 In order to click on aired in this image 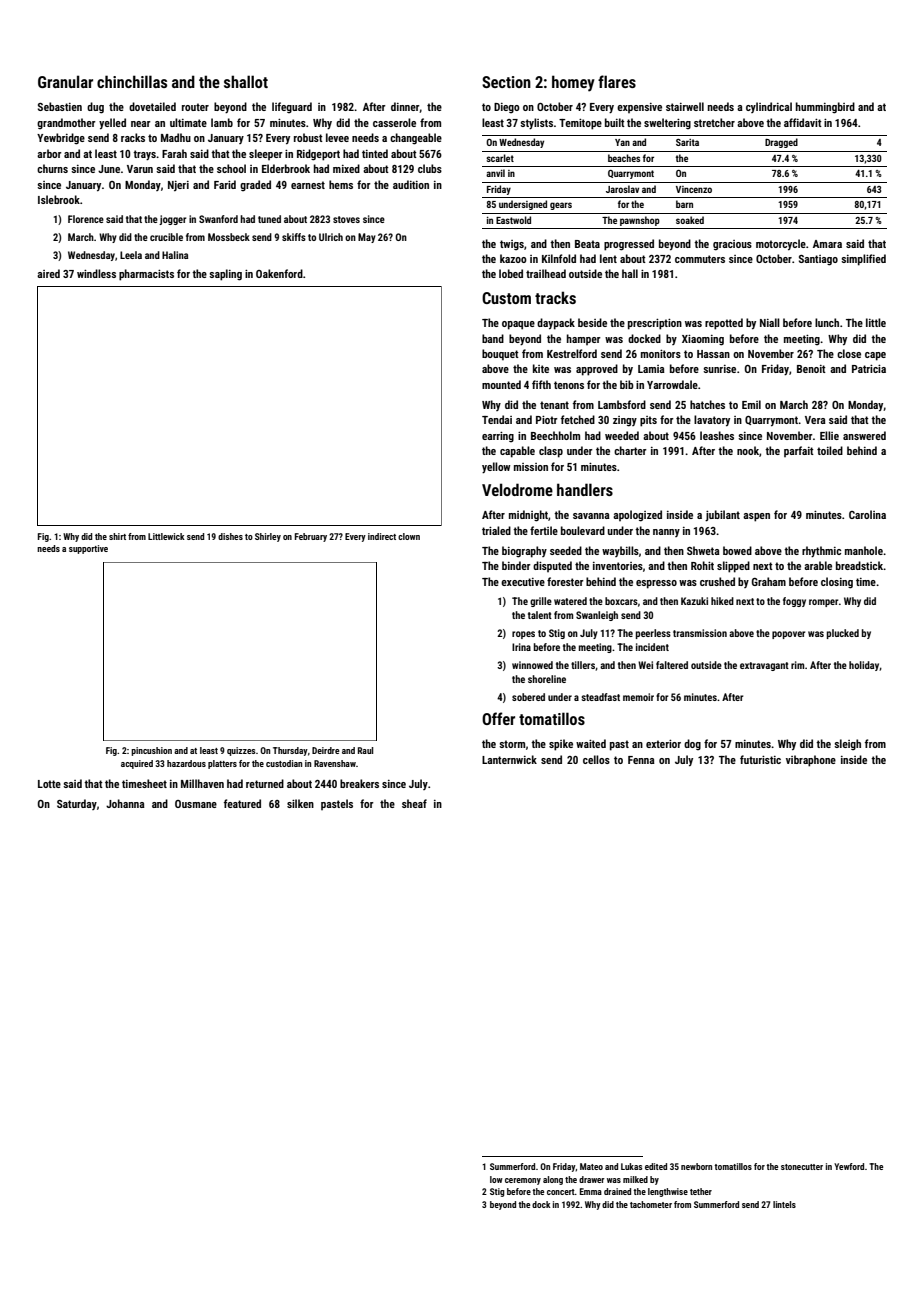, I will do `click(48, 273)`.
